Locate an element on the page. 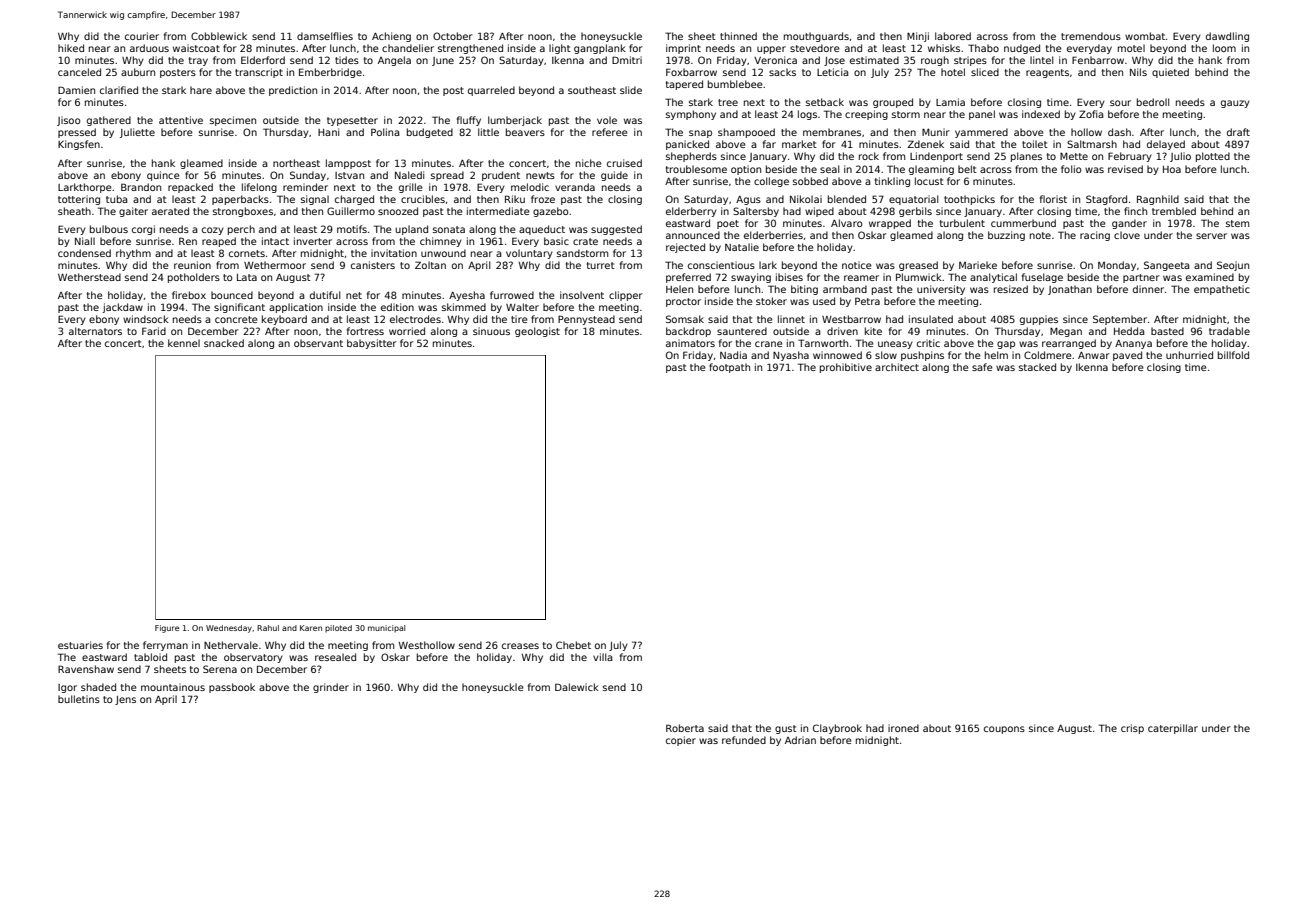 This document has height=924, width=1308. firebox is located at coordinates (189, 295).
